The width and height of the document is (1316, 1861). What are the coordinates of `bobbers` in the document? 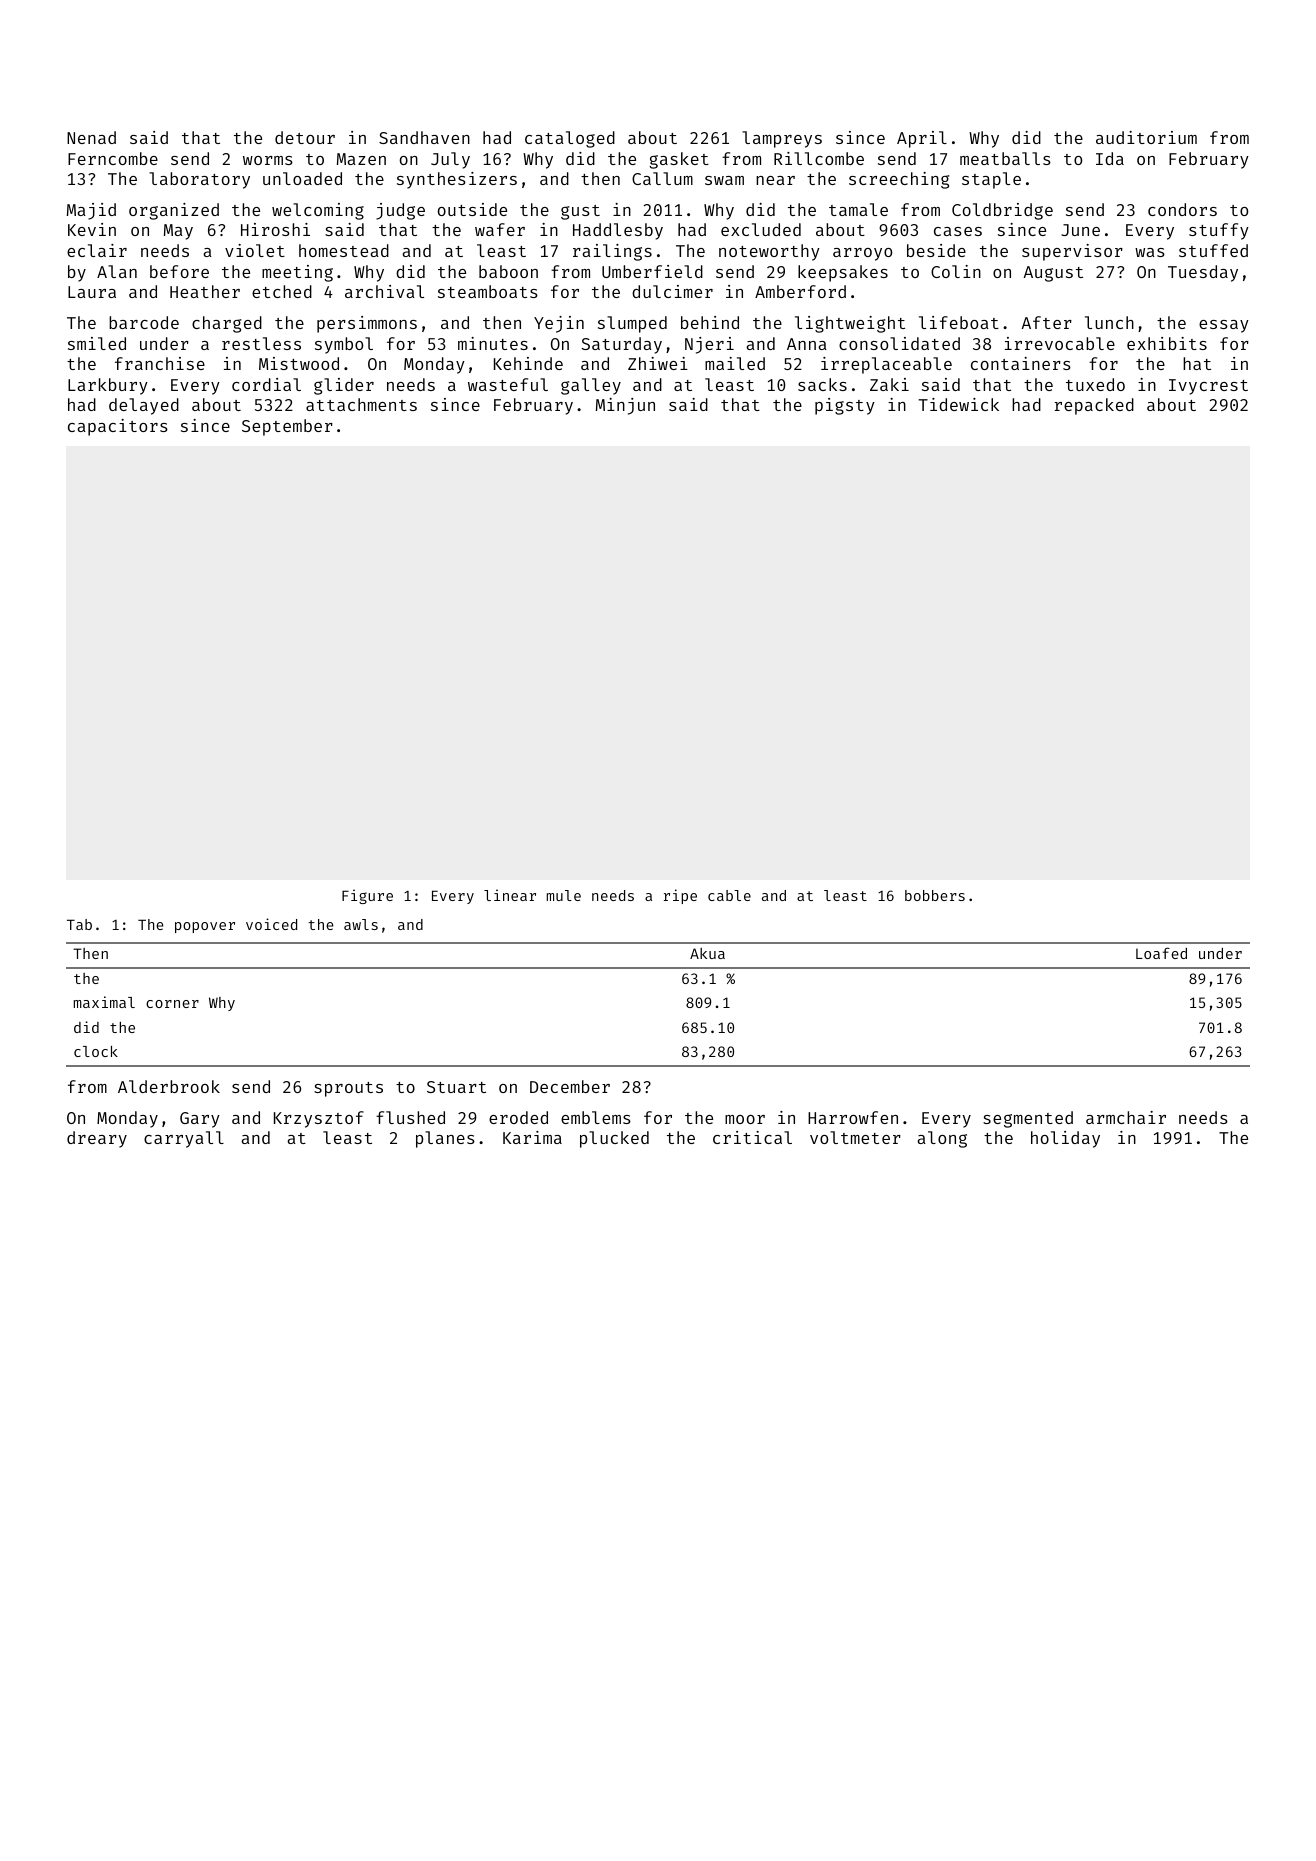 It's located at (935, 895).
